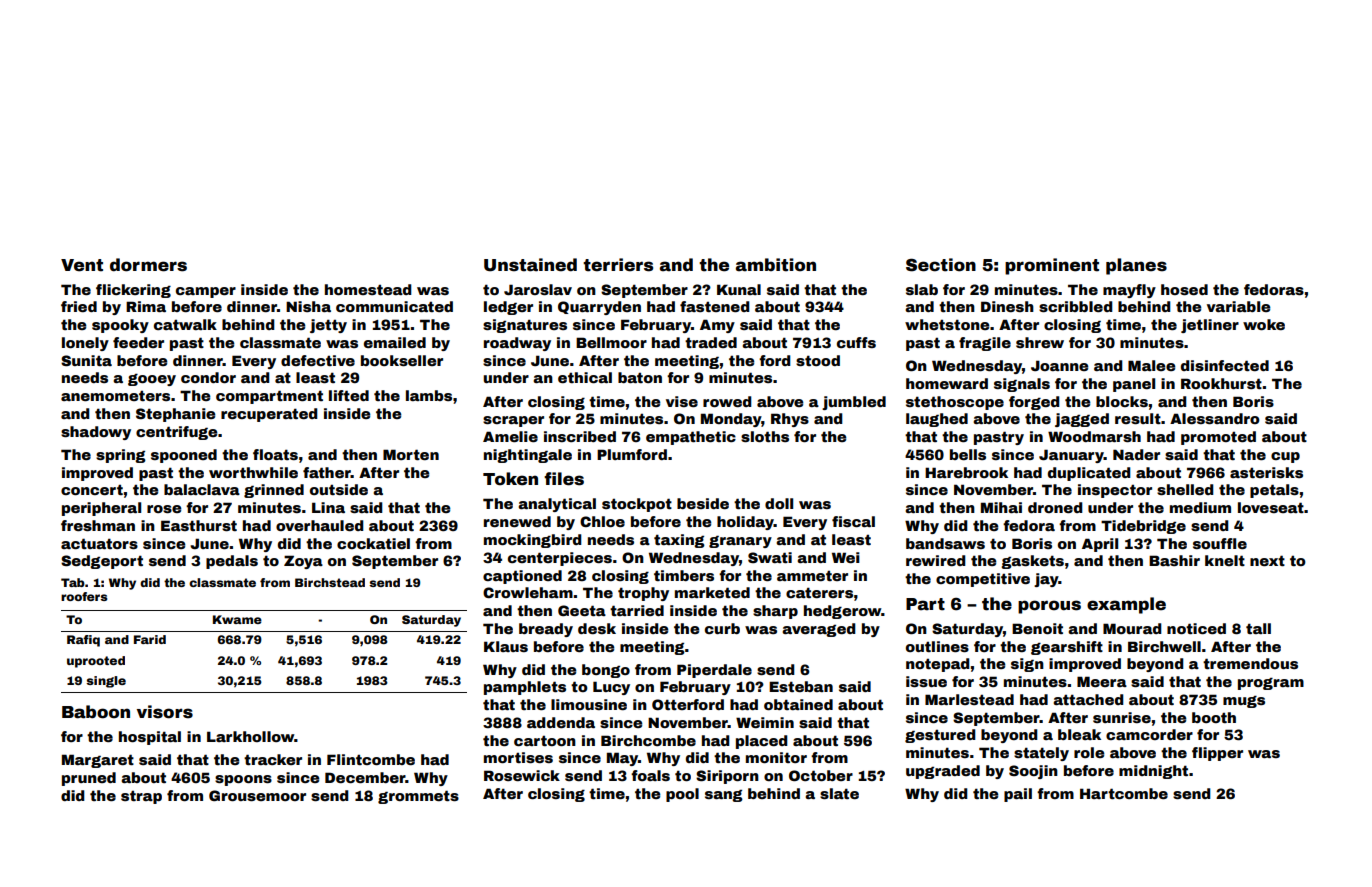 Image resolution: width=1372 pixels, height=887 pixels. Describe the element at coordinates (368, 289) in the image. I see `homestead` at that location.
